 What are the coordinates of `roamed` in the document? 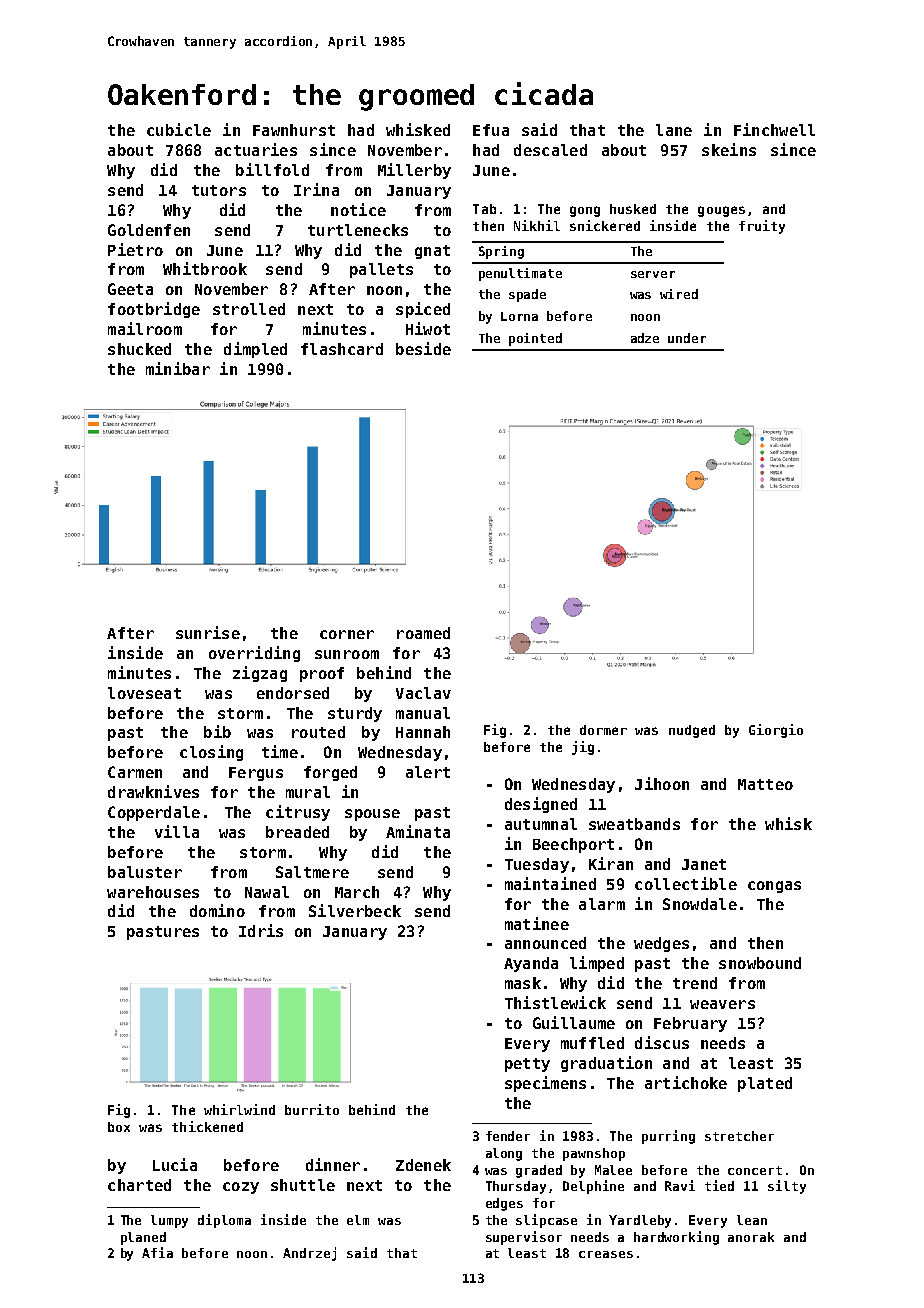 It's located at (423, 633).
